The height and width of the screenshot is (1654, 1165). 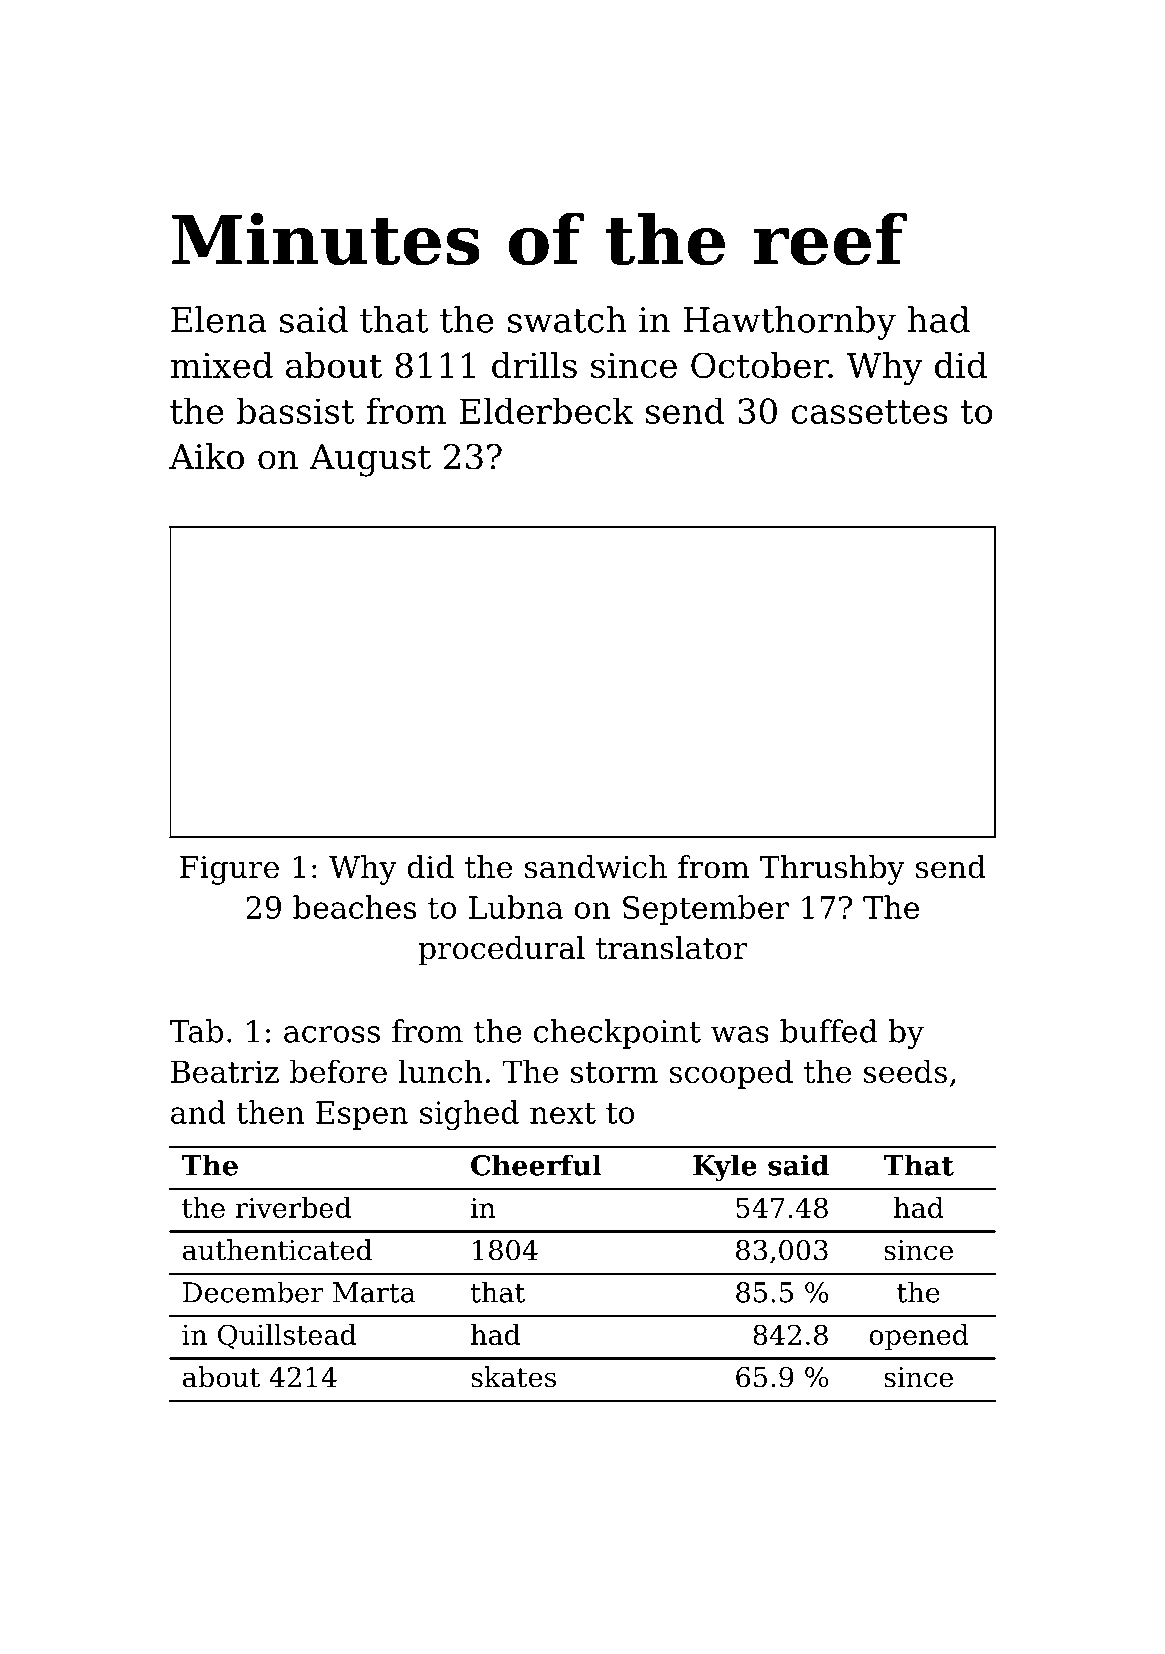 What do you see at coordinates (832, 870) in the screenshot?
I see `Thrushby` at bounding box center [832, 870].
